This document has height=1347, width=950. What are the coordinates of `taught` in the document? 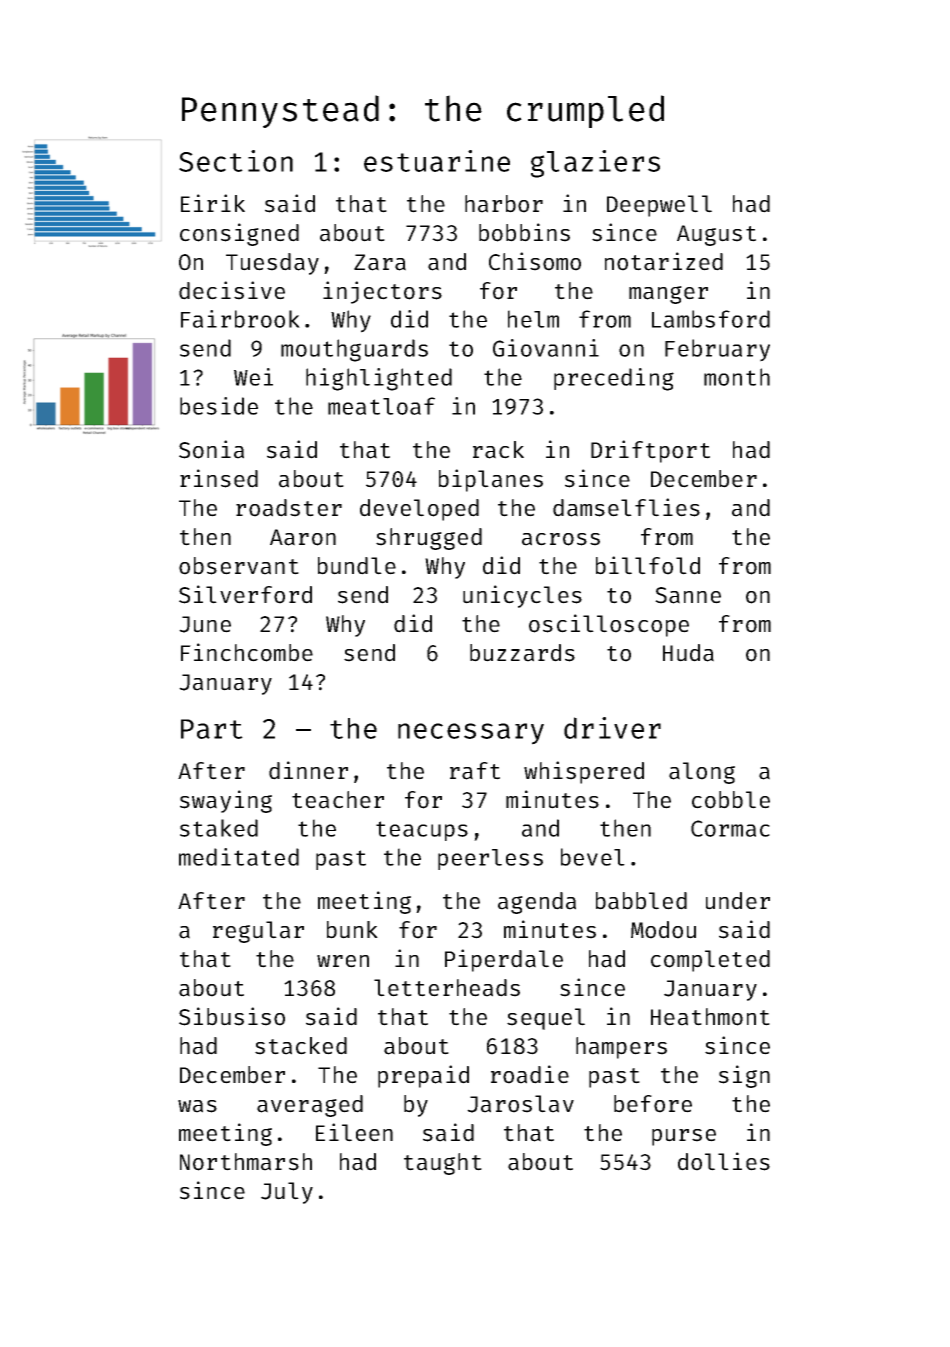 It's located at (443, 1164).
